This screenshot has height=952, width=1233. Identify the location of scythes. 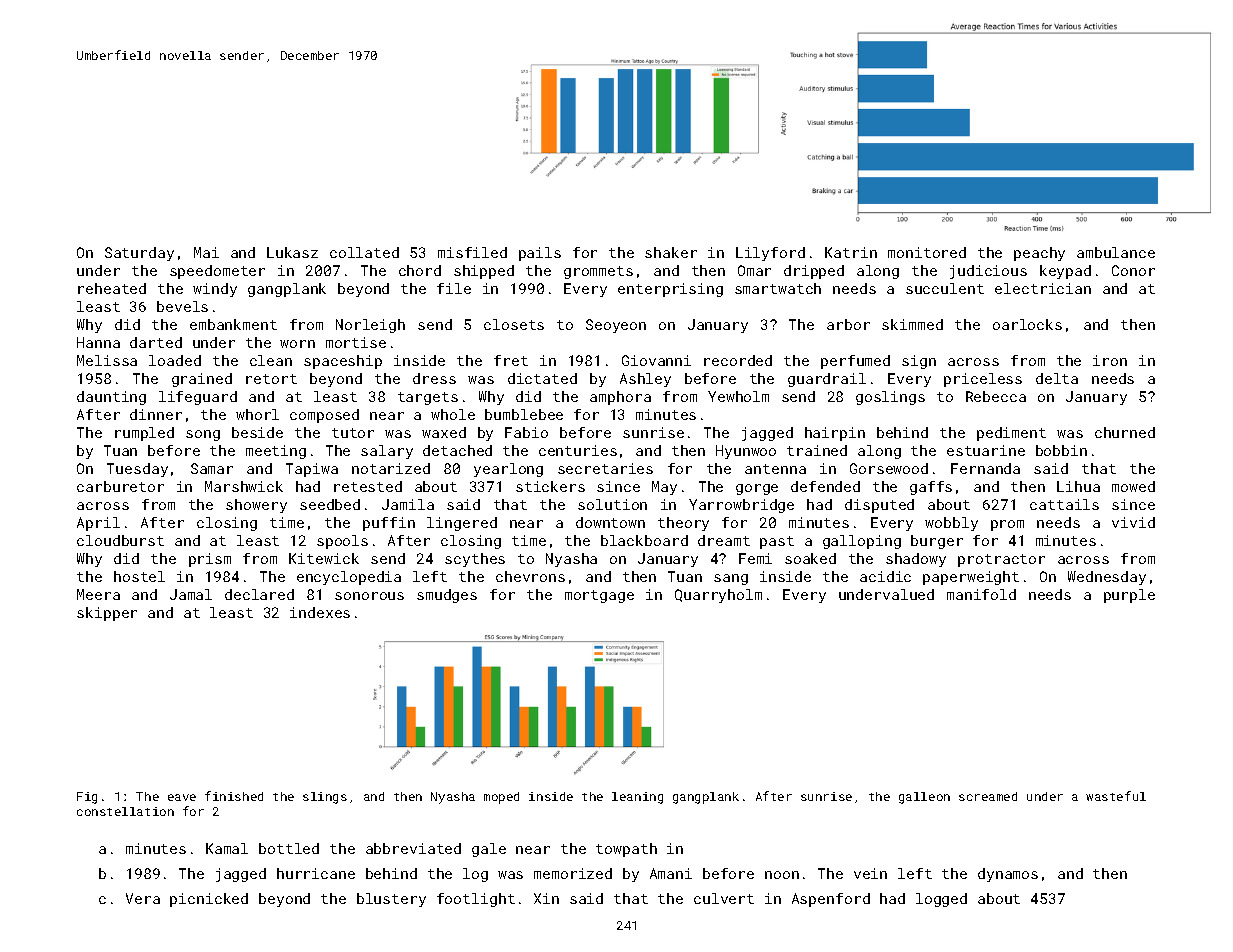
(475, 560).
